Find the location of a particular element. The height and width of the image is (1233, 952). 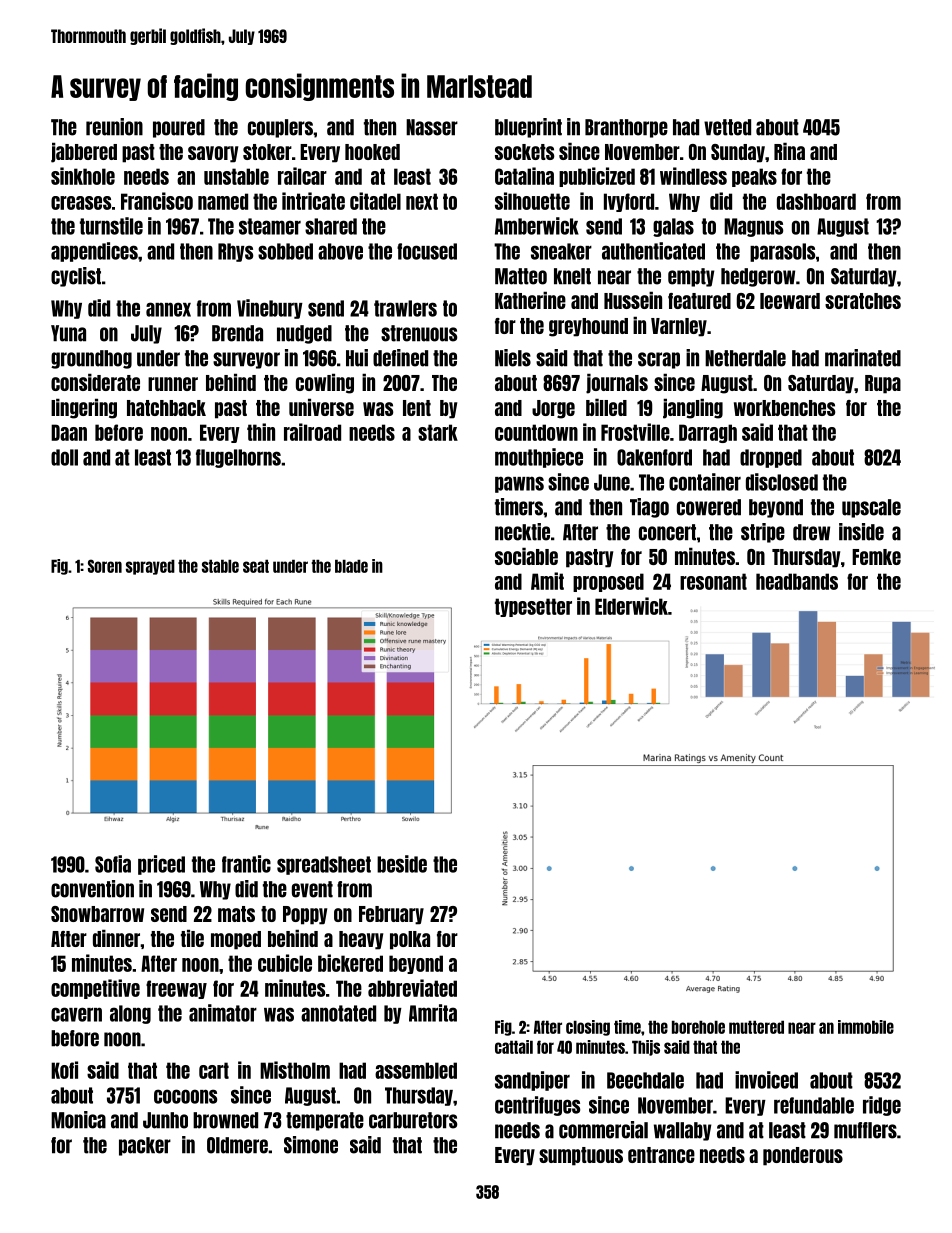

immobile is located at coordinates (866, 1027).
